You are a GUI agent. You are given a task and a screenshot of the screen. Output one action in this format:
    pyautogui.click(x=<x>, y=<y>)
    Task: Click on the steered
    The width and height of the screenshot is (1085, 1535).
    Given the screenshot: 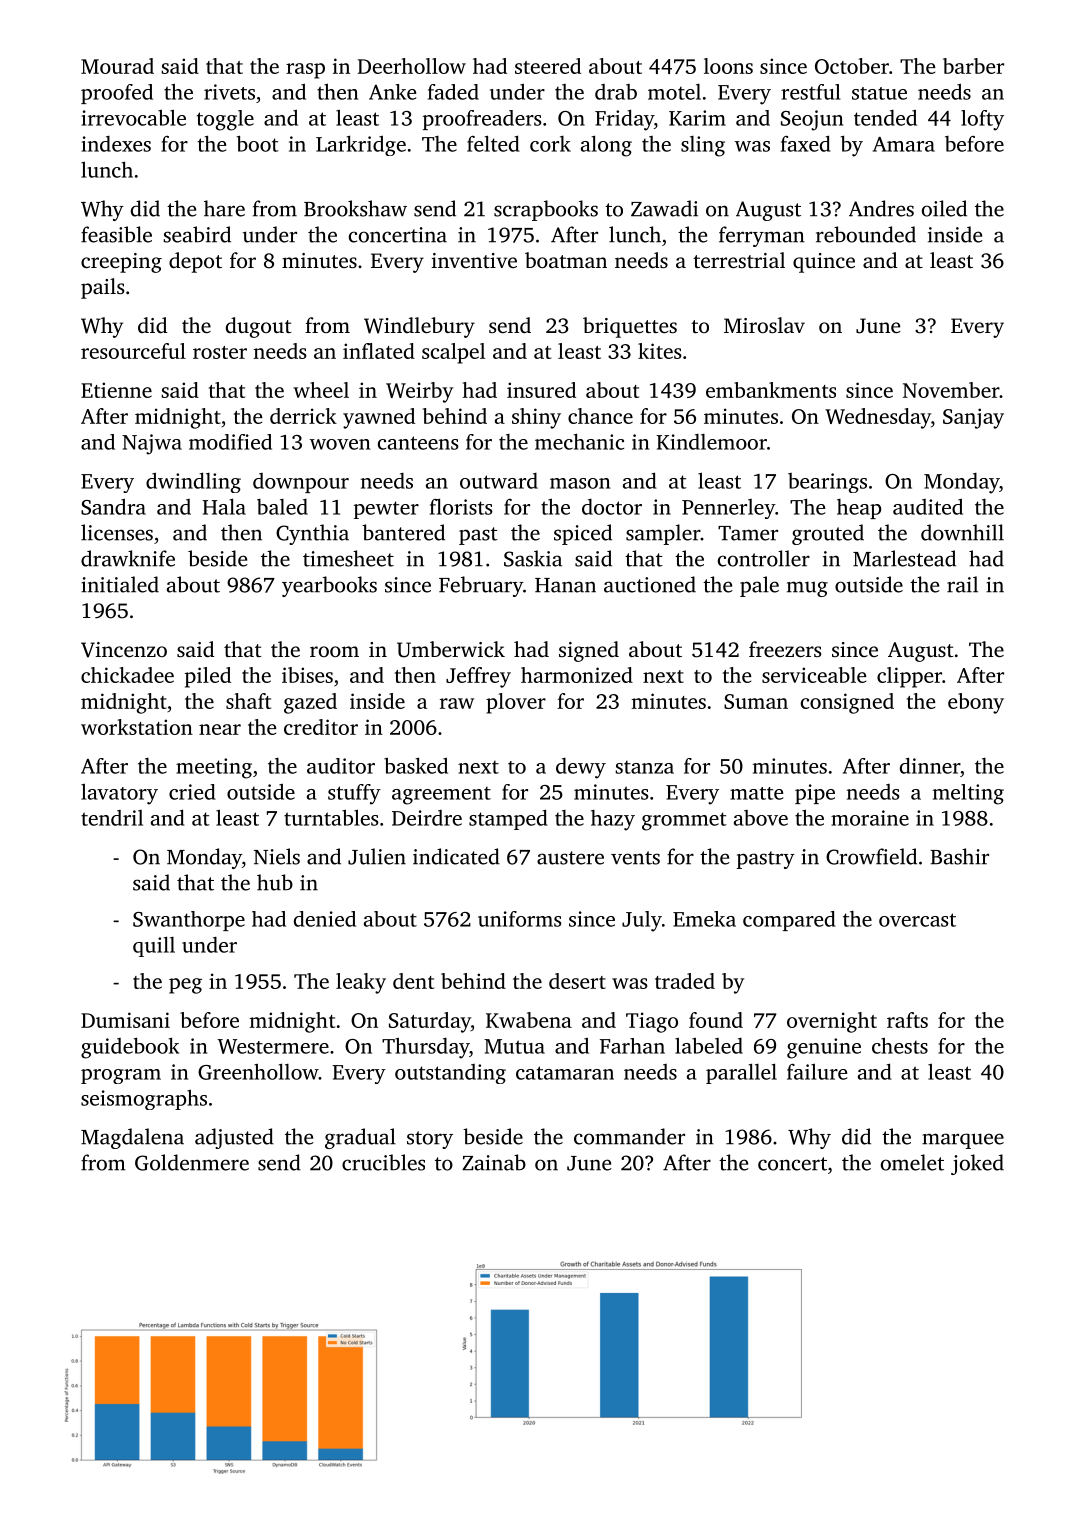 What is the action you would take?
    pyautogui.click(x=548, y=66)
